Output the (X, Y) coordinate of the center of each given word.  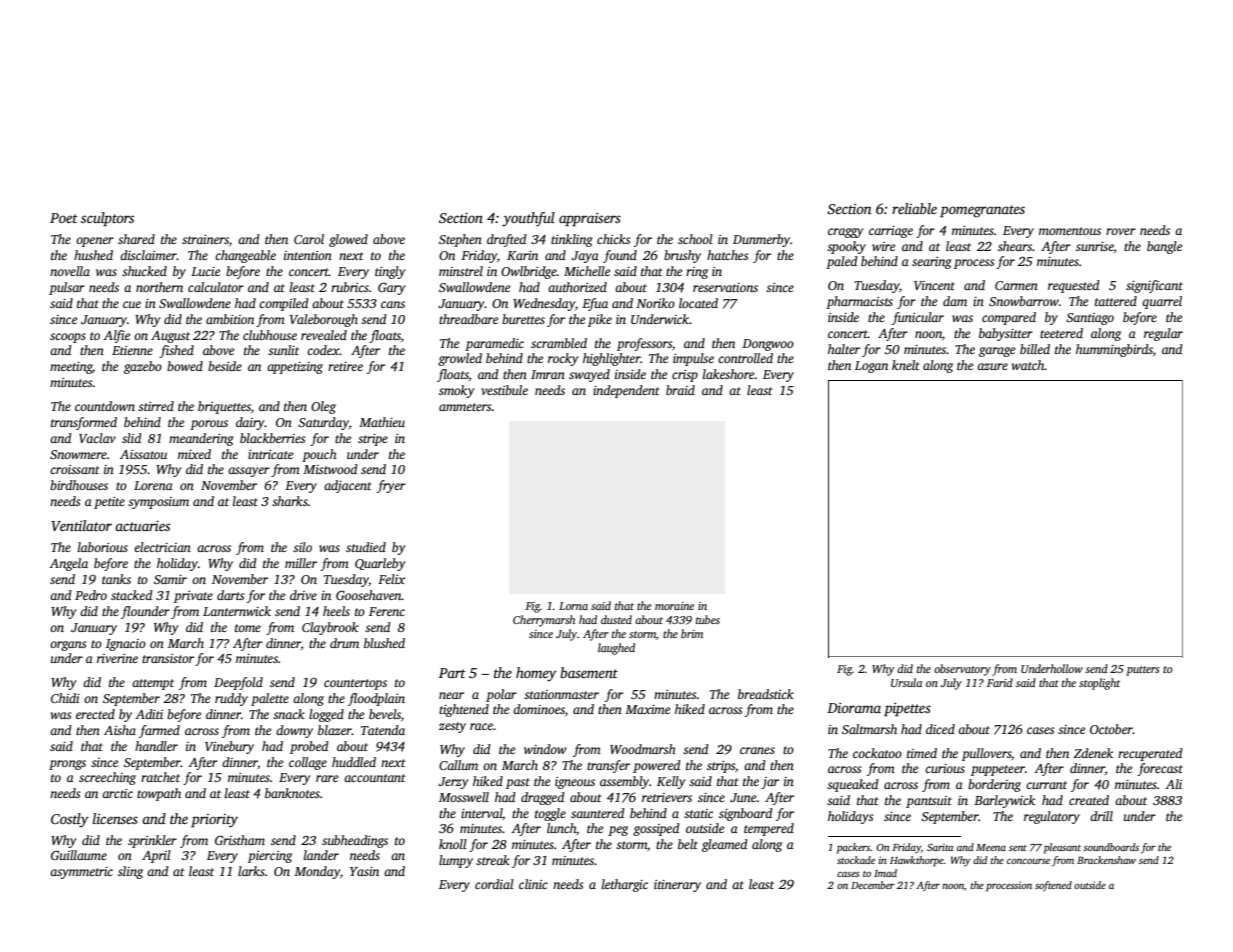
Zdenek (1093, 753)
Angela (68, 564)
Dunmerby (761, 240)
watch (1028, 365)
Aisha (120, 730)
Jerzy (453, 783)
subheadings (355, 841)
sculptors (107, 219)
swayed (589, 375)
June (743, 797)
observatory (962, 670)
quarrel (1162, 302)
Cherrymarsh (544, 621)
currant (1046, 785)
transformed (84, 423)
